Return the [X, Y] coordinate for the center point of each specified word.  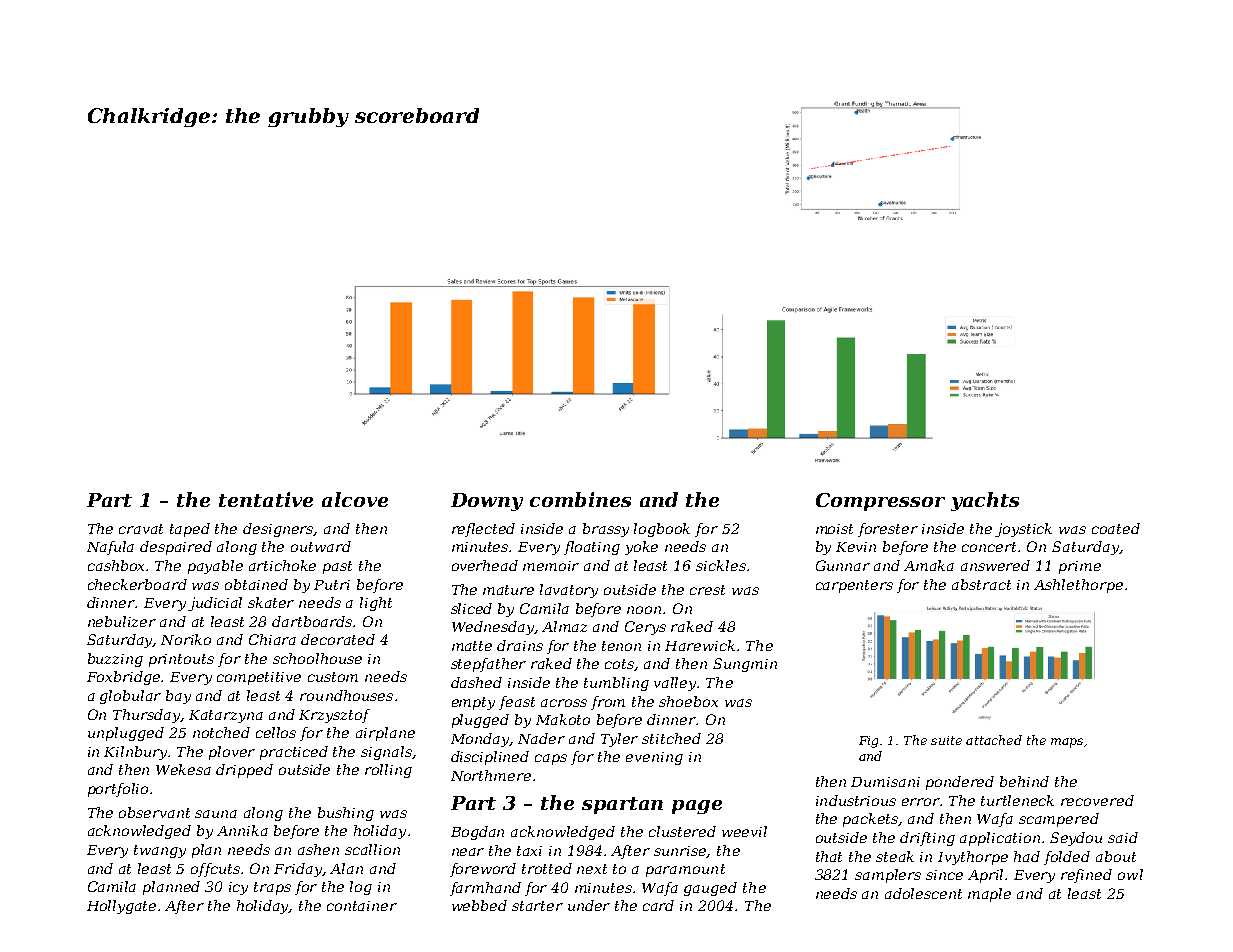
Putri [332, 585]
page [697, 807]
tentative [266, 499]
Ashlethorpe [1078, 586]
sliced [471, 608]
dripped [244, 771]
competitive [259, 678]
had [1027, 856]
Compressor [880, 502]
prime [1080, 567]
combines [580, 499]
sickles [721, 565]
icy [238, 888]
